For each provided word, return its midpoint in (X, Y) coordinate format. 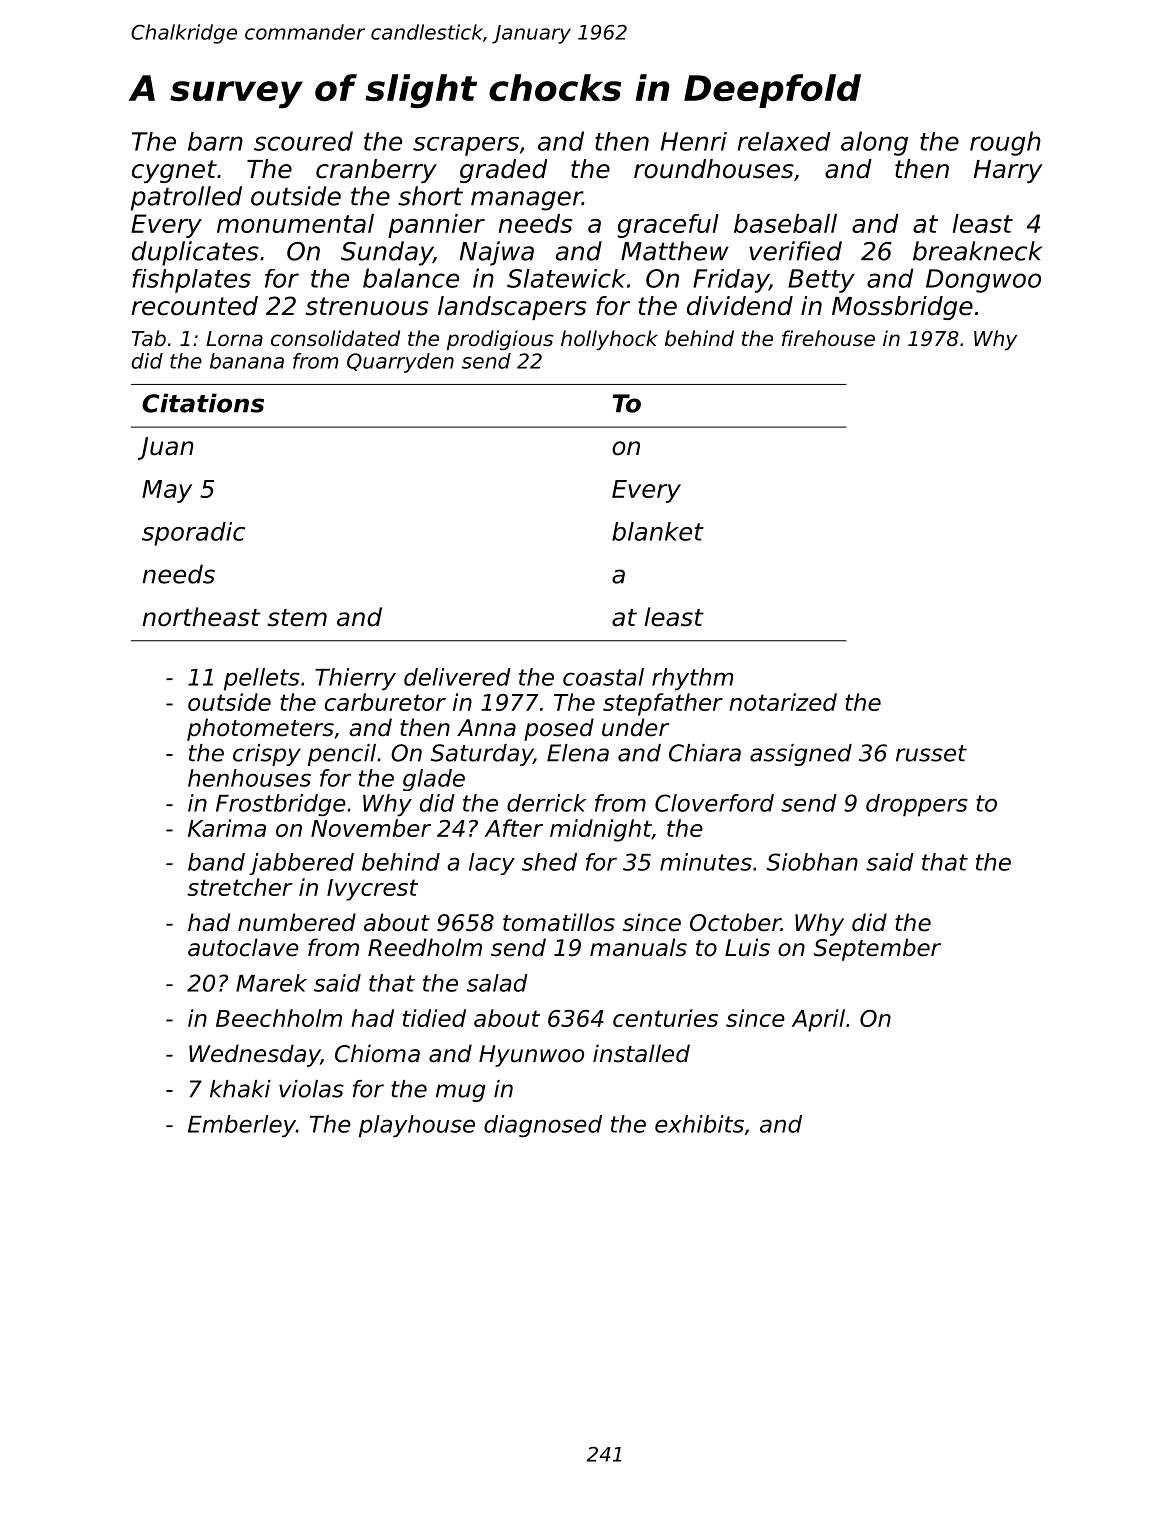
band (216, 862)
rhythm (692, 679)
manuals (638, 947)
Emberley (242, 1126)
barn (215, 141)
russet (931, 753)
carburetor (385, 702)
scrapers (466, 146)
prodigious (500, 340)
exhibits (699, 1124)
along (874, 143)
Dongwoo (983, 281)
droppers (917, 805)
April (818, 1020)
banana (247, 361)
